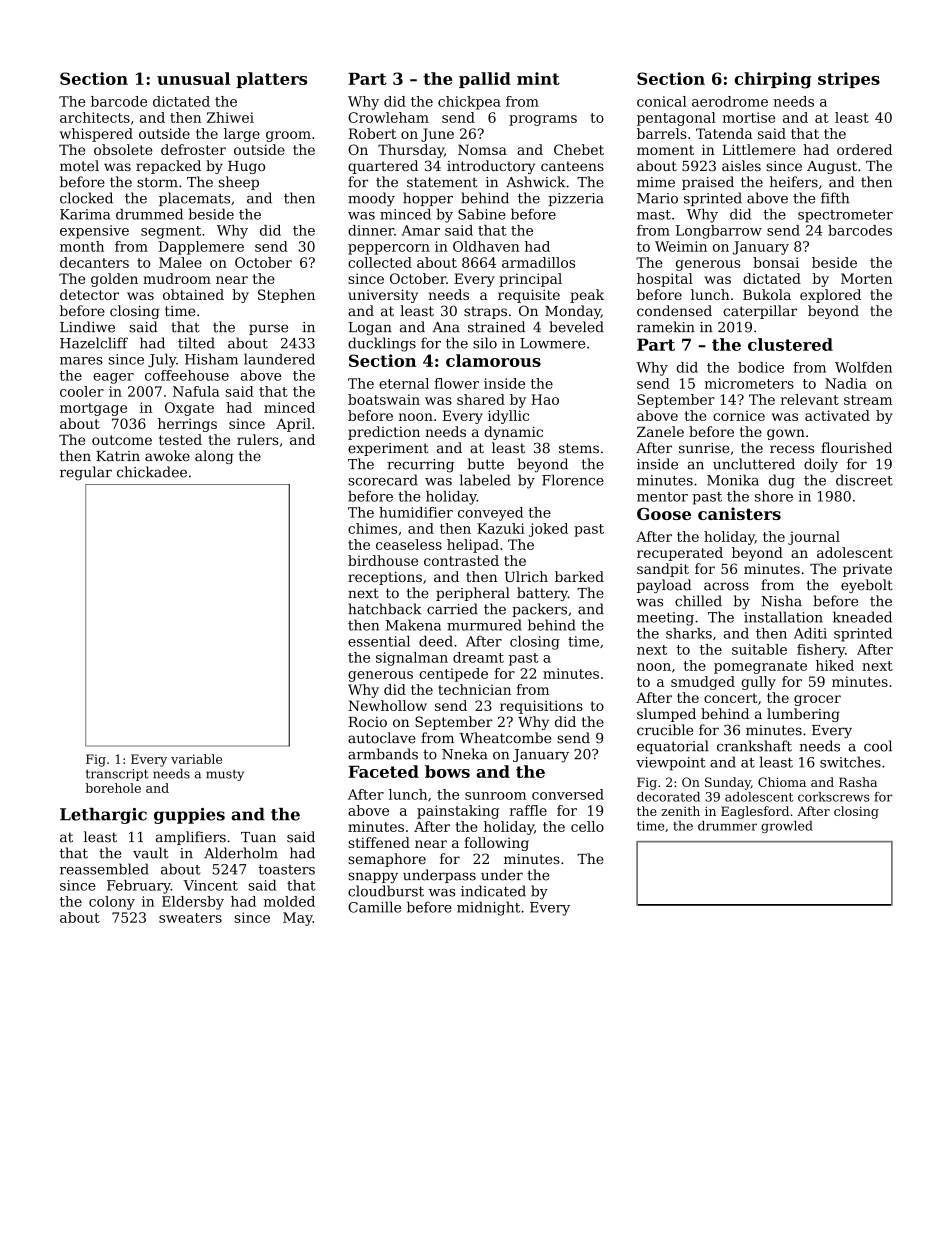 The height and width of the page is (1233, 952). What do you see at coordinates (298, 919) in the page?
I see `May` at bounding box center [298, 919].
